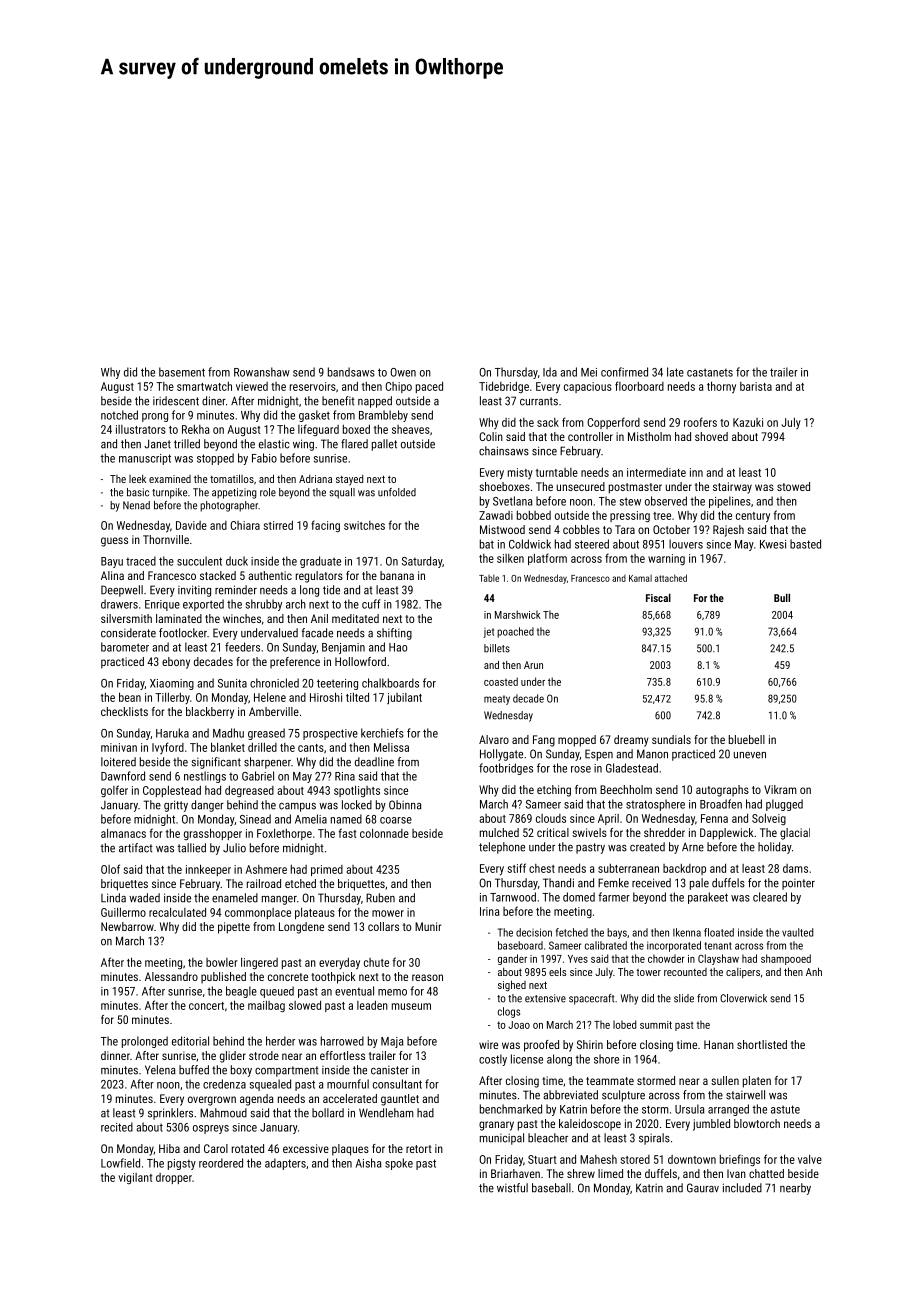 This screenshot has width=924, height=1308. I want to click on Thornville, so click(166, 539).
